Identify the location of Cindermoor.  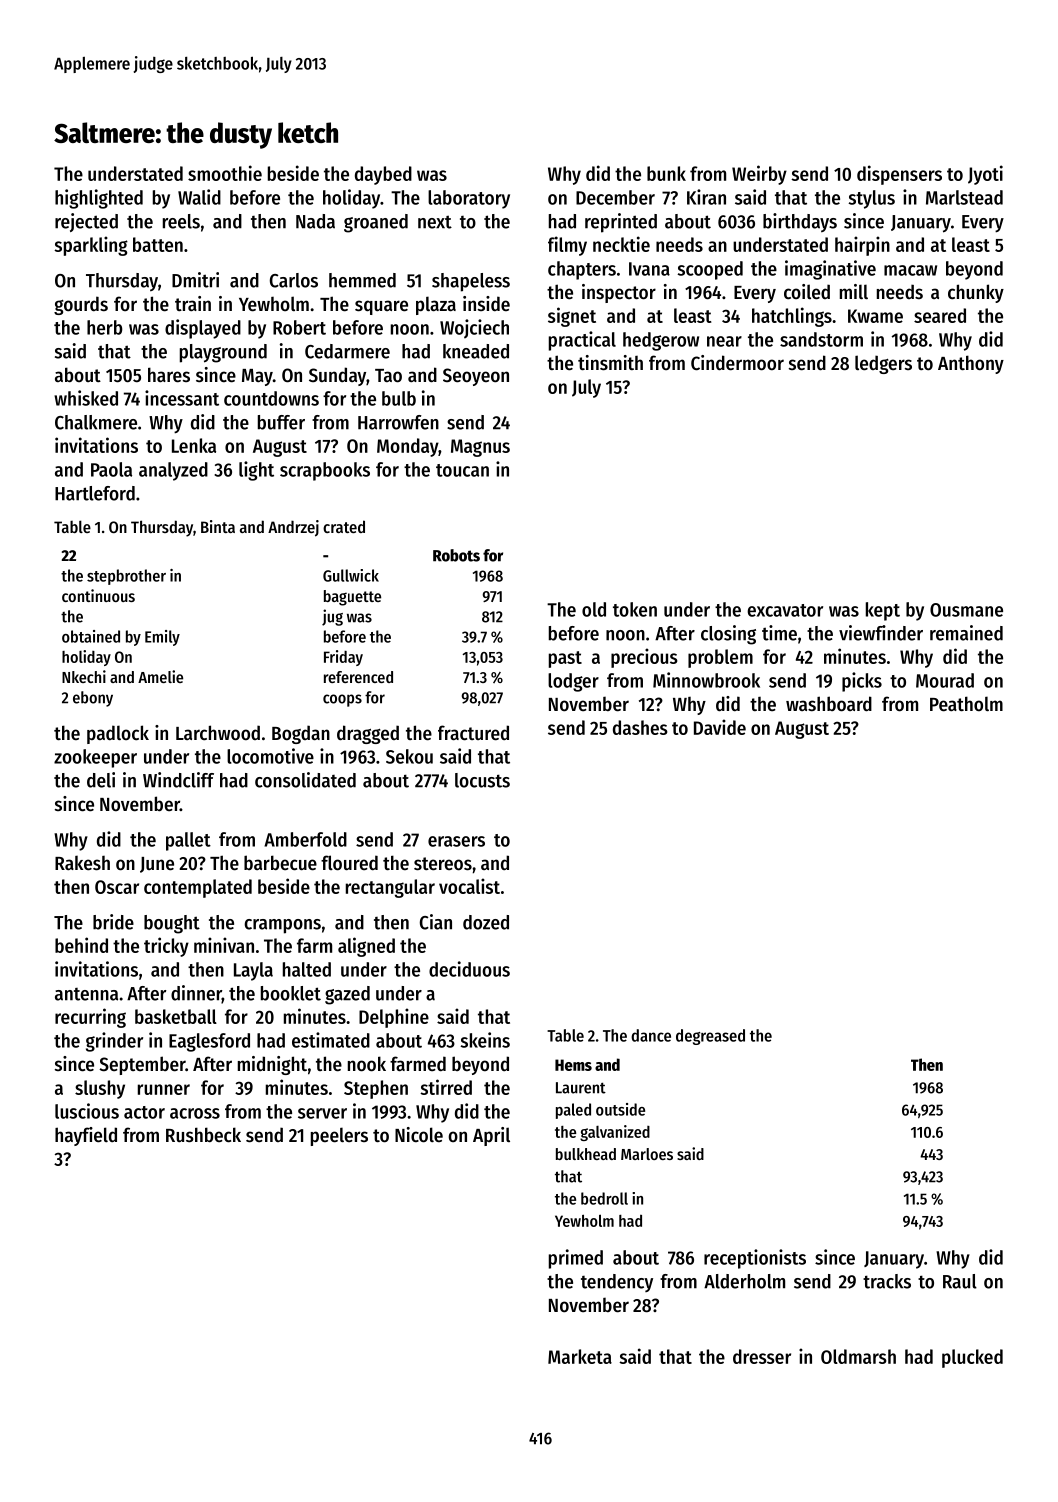
(737, 363).
